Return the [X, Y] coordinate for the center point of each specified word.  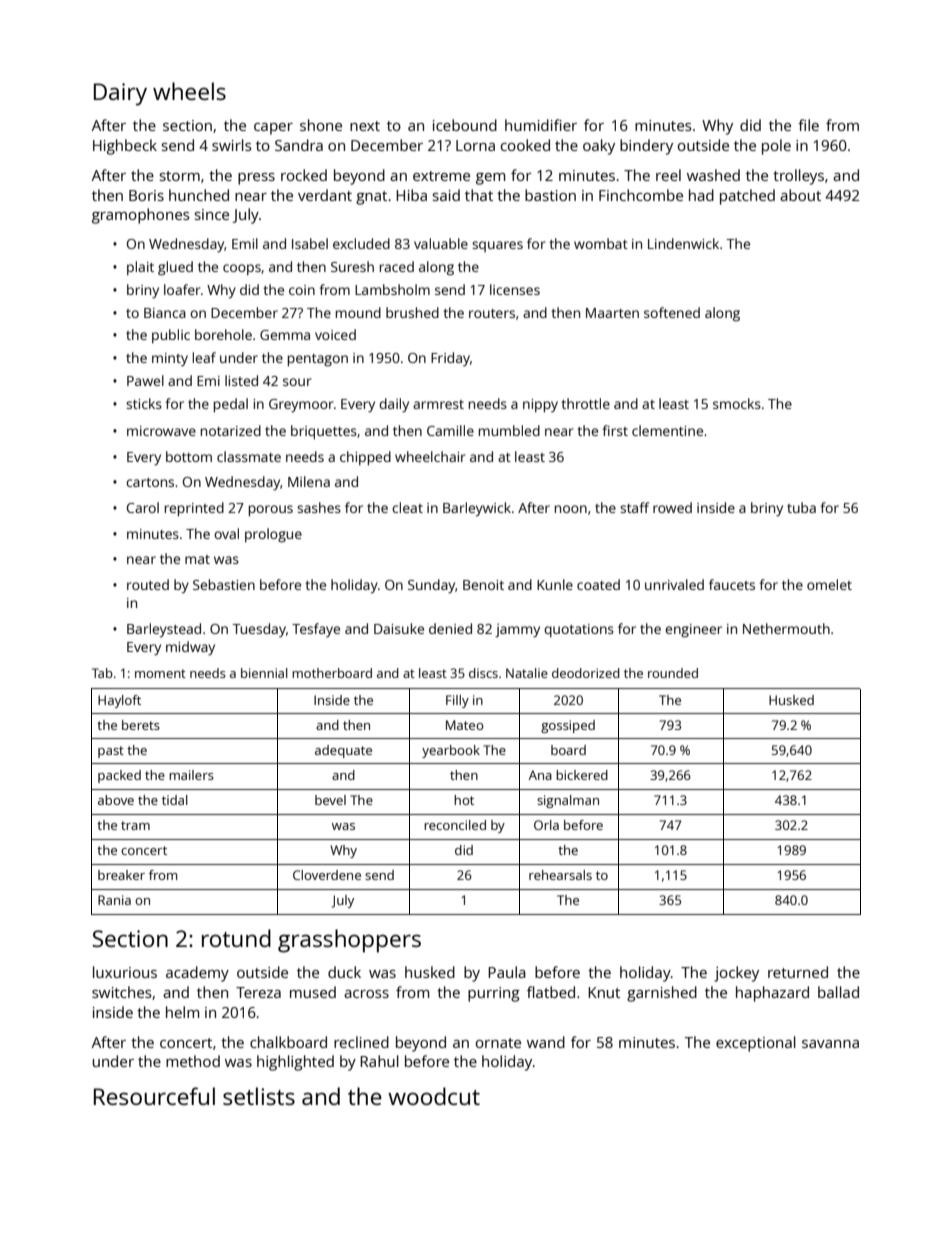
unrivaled [674, 584]
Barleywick [477, 509]
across [366, 994]
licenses [515, 289]
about [800, 195]
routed [148, 584]
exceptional [756, 1044]
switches [122, 992]
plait [140, 268]
